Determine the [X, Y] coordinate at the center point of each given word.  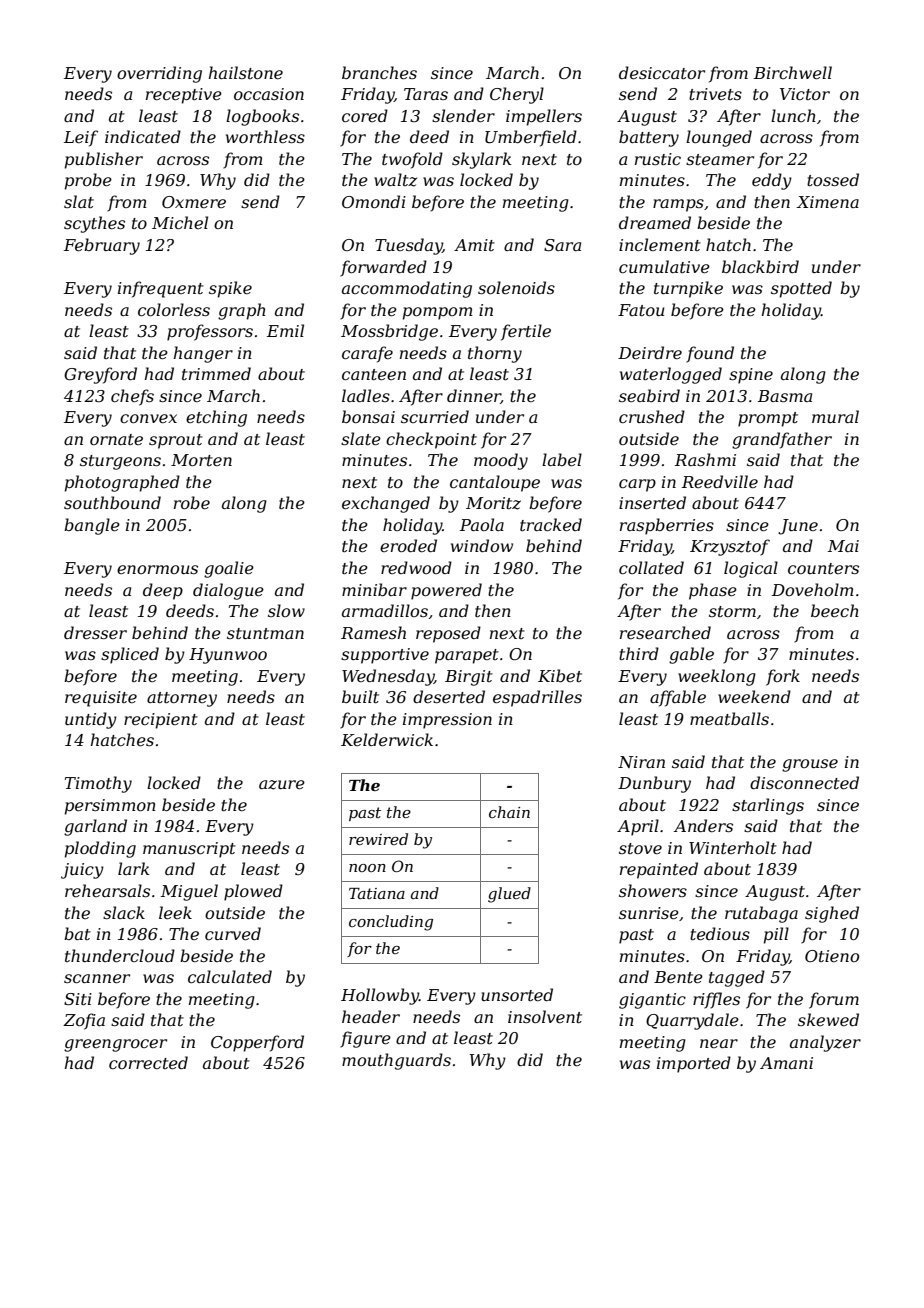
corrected [148, 1062]
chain [509, 812]
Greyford [100, 375]
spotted [801, 289]
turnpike [688, 289]
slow [286, 610]
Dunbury [654, 784]
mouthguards [396, 1061]
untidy [91, 720]
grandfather [782, 440]
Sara [562, 245]
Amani [786, 1063]
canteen [374, 374]
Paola [482, 524]
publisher [104, 160]
